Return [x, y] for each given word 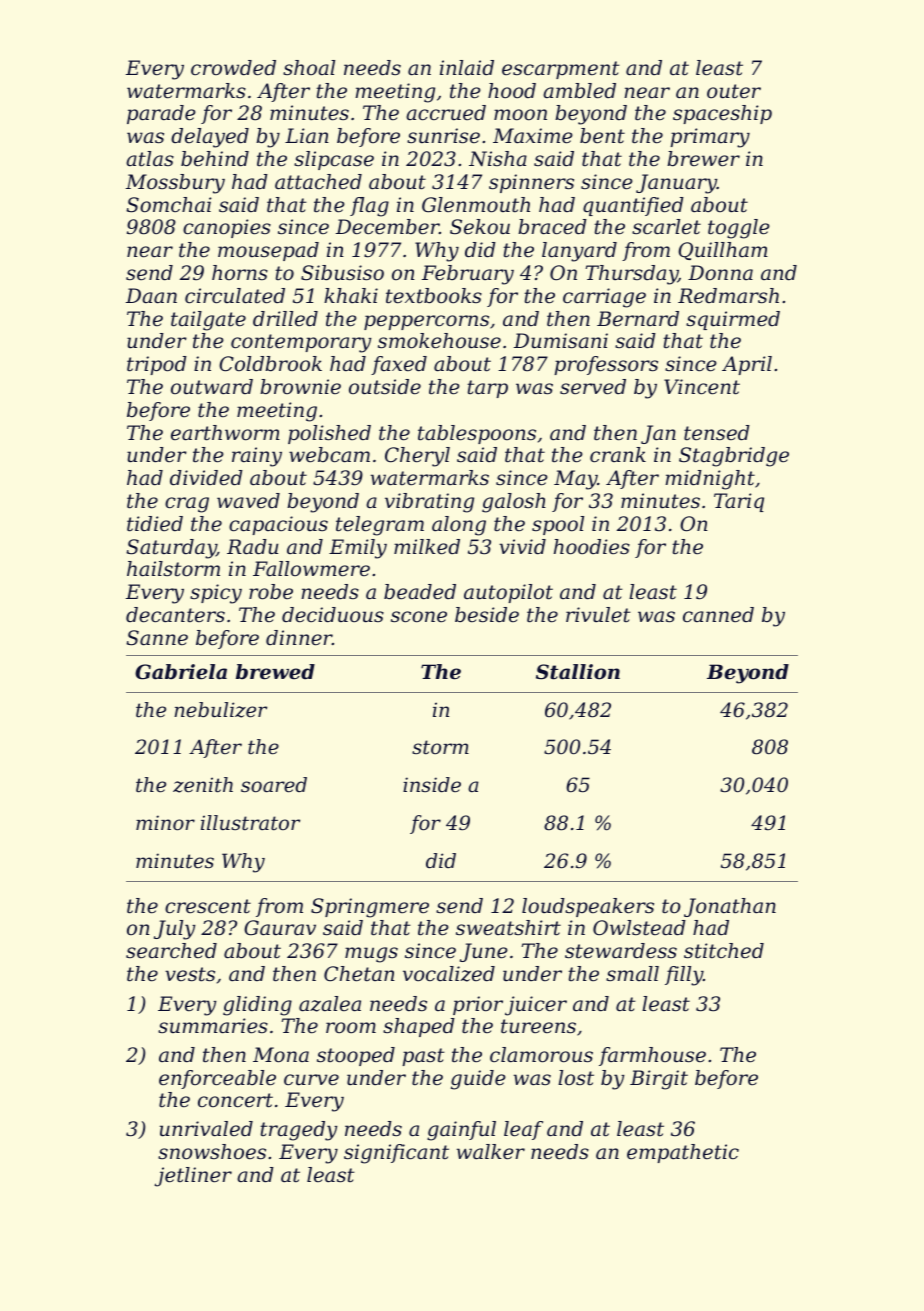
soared [274, 785]
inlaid [467, 68]
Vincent [702, 387]
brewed [275, 672]
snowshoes [212, 1152]
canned [718, 615]
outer [734, 91]
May [576, 480]
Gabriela [181, 672]
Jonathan [730, 907]
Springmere [370, 908]
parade [161, 114]
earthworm [225, 433]
